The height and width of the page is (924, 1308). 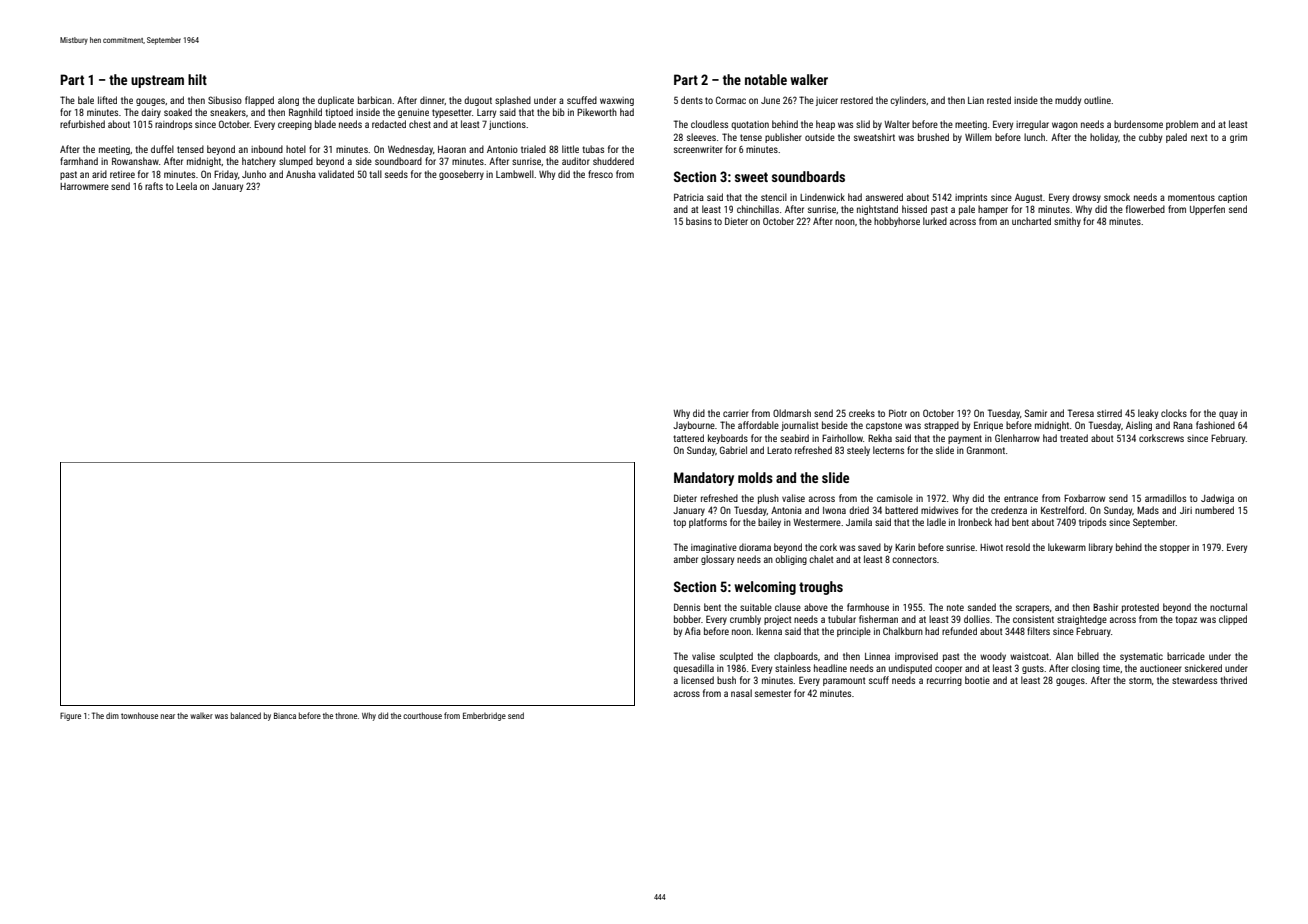 I want to click on treated, so click(x=1074, y=438).
